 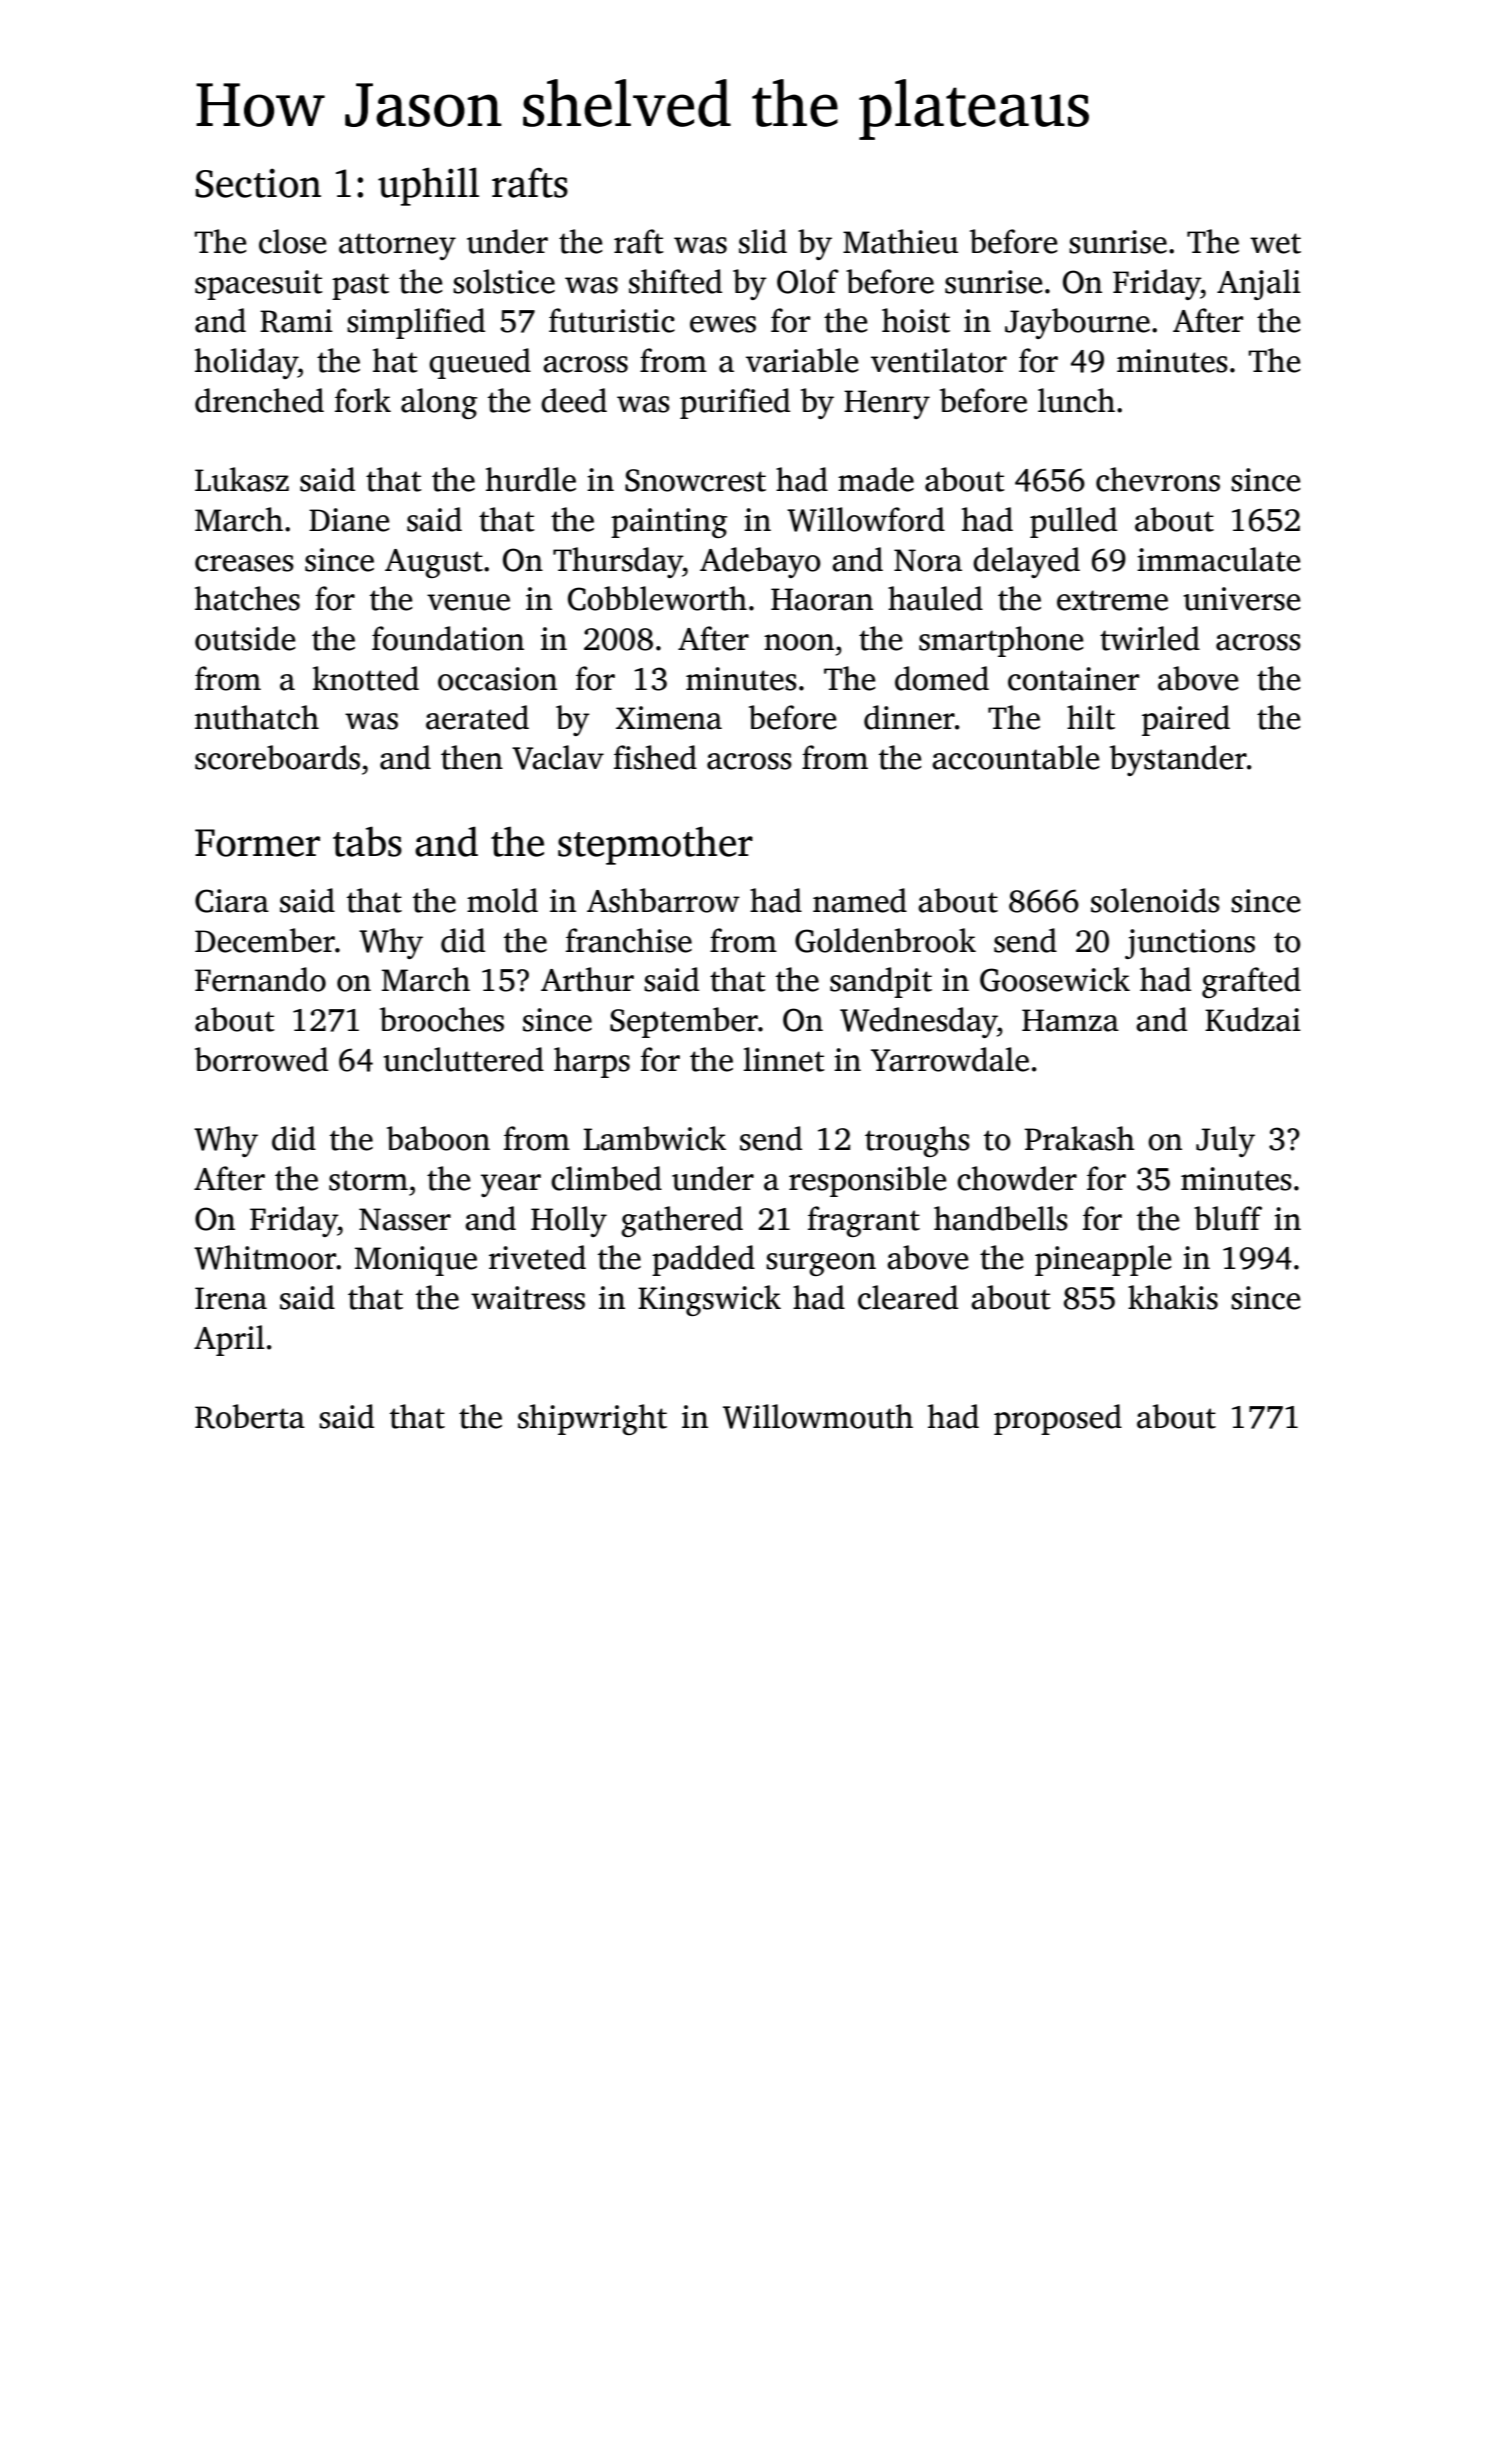 I want to click on shipwright, so click(x=592, y=1419).
